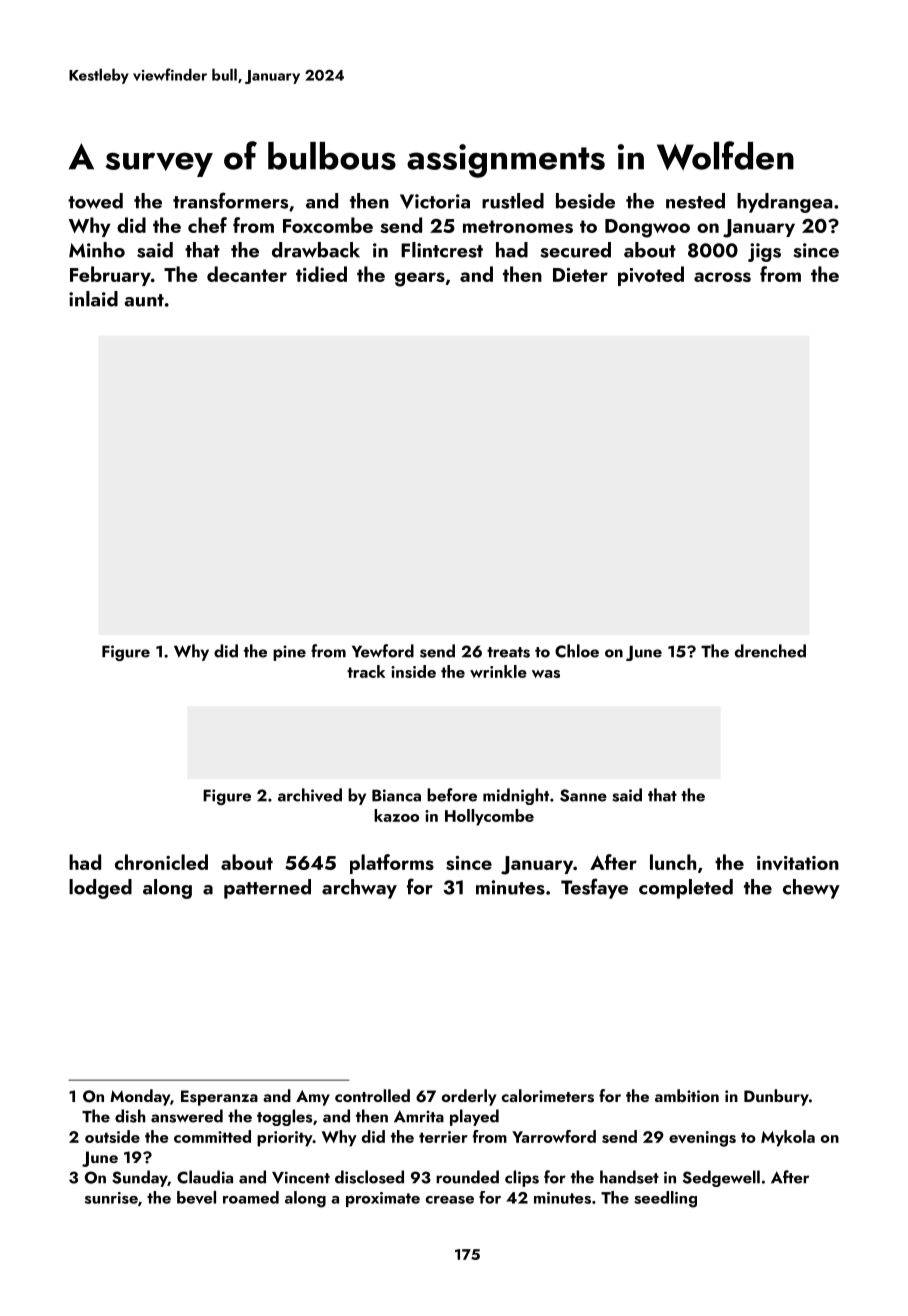 This screenshot has width=908, height=1316. Describe the element at coordinates (508, 652) in the screenshot. I see `treats` at that location.
